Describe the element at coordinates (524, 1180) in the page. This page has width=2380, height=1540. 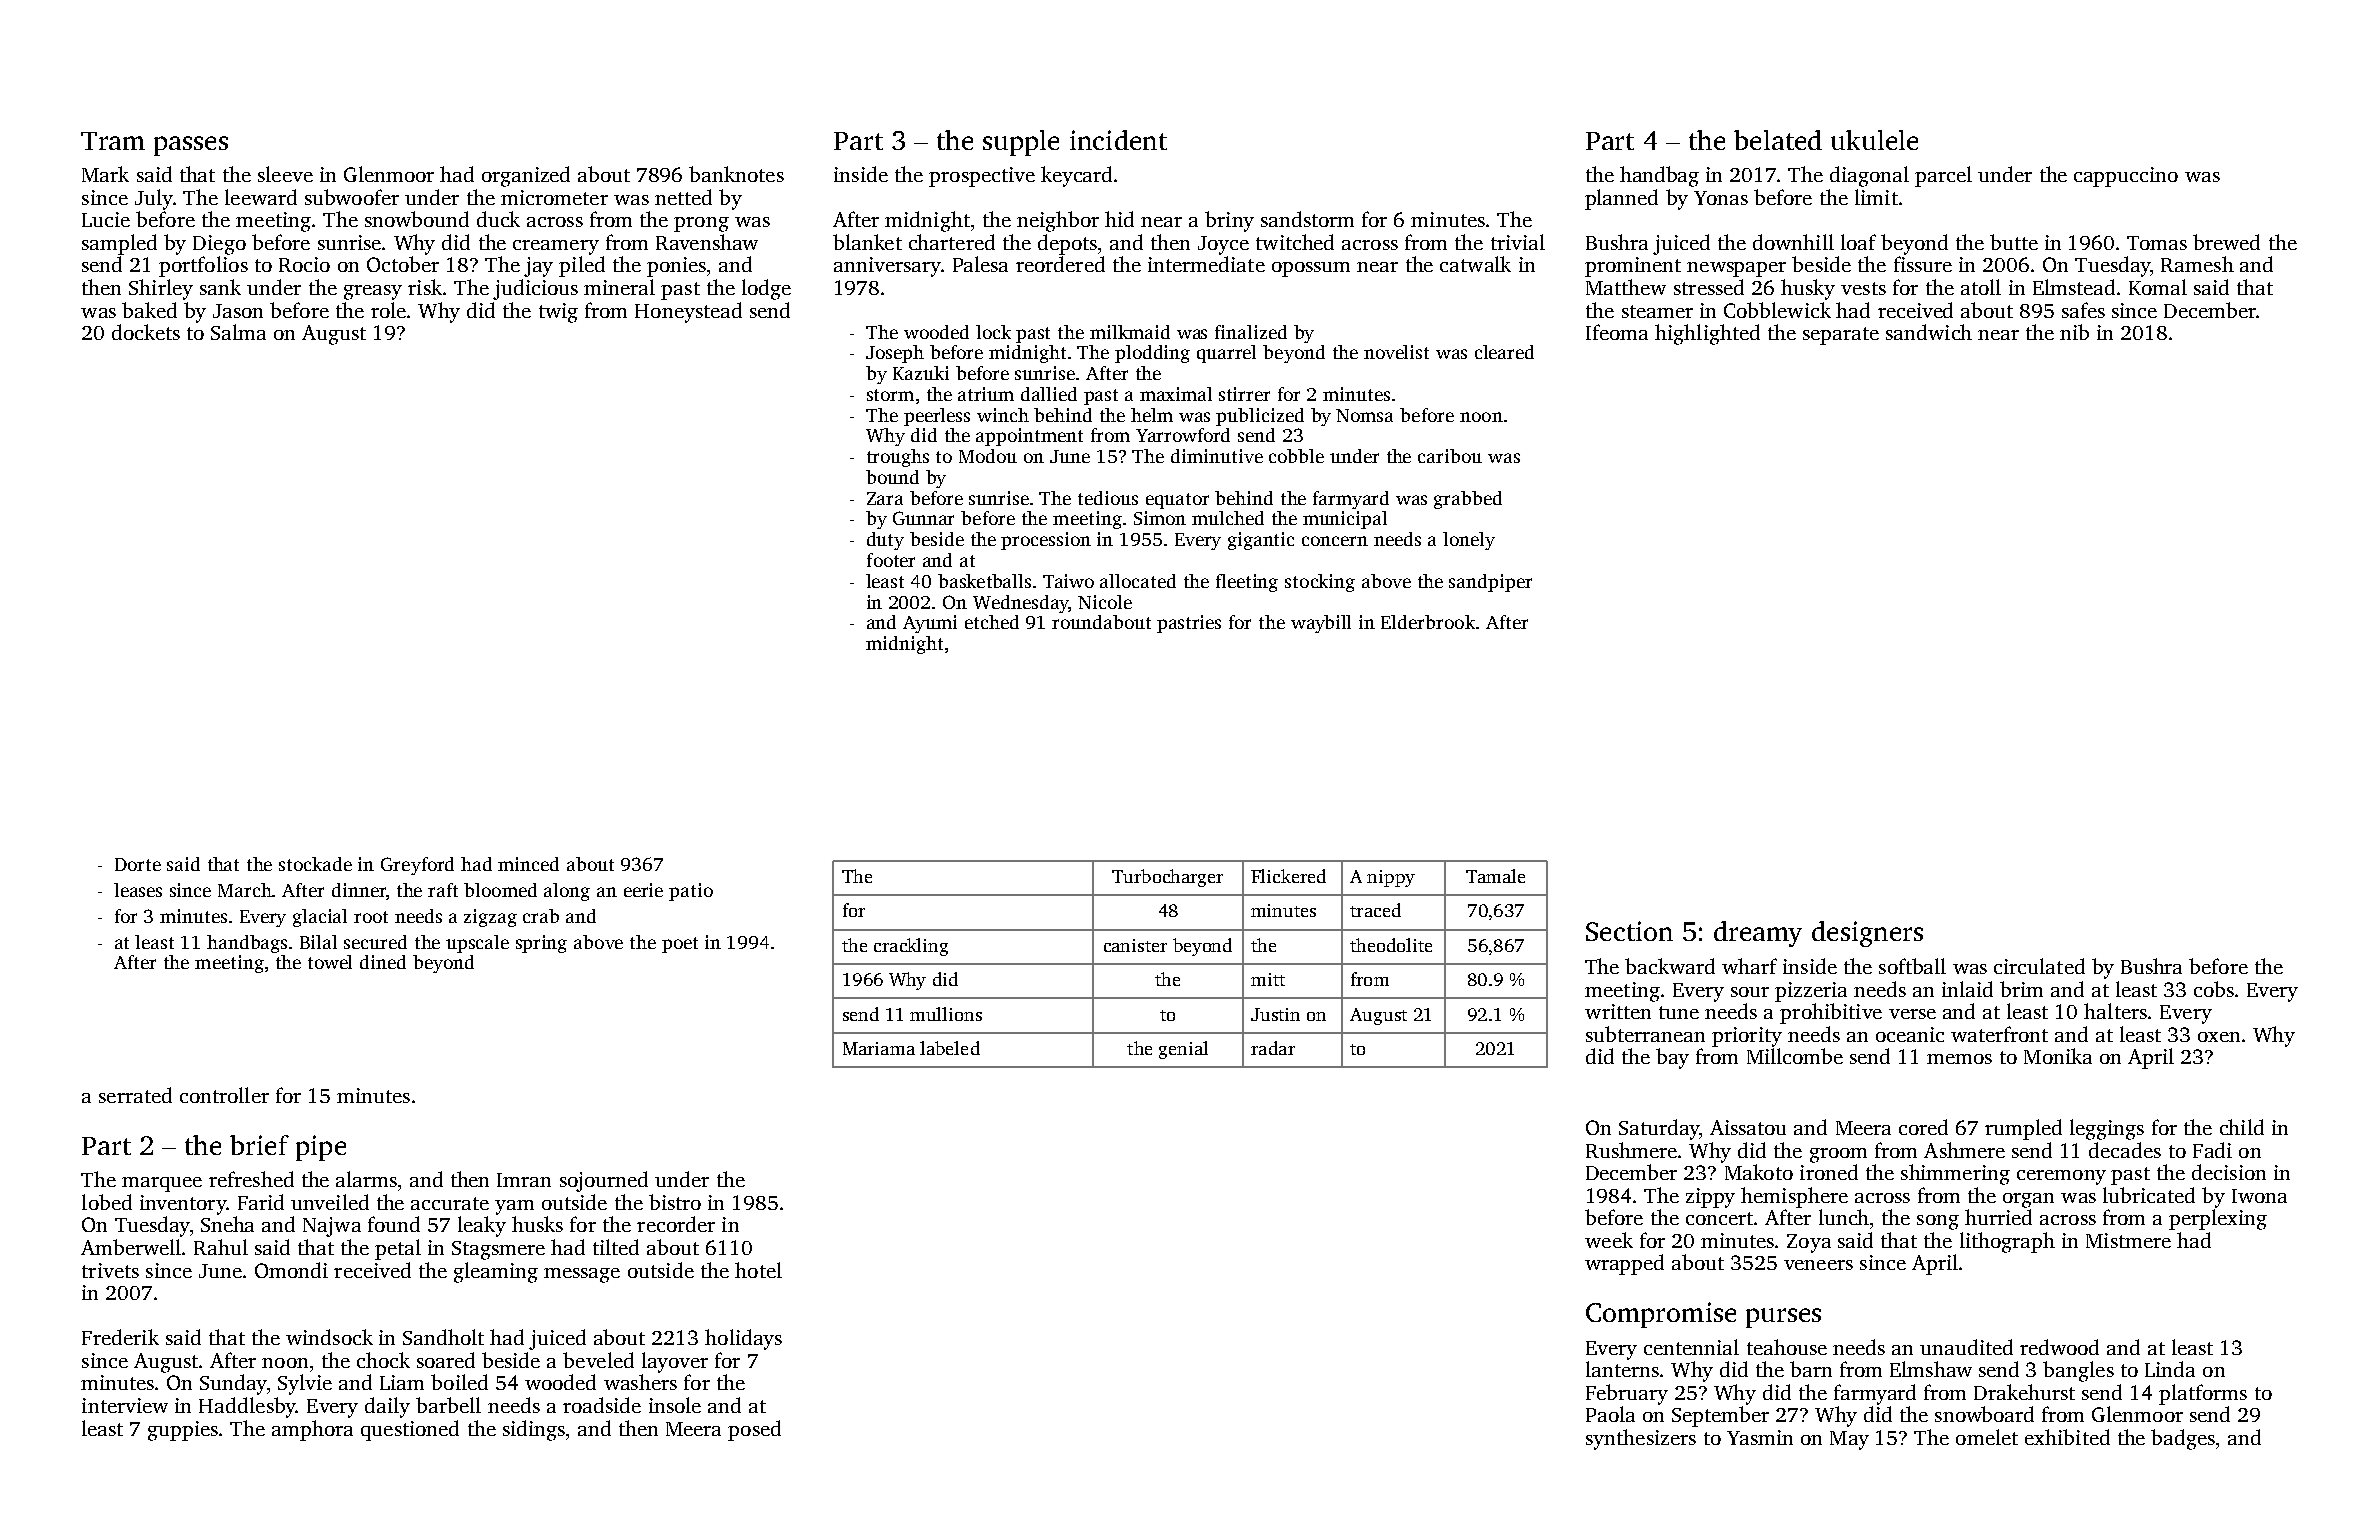
I see `Imran` at that location.
